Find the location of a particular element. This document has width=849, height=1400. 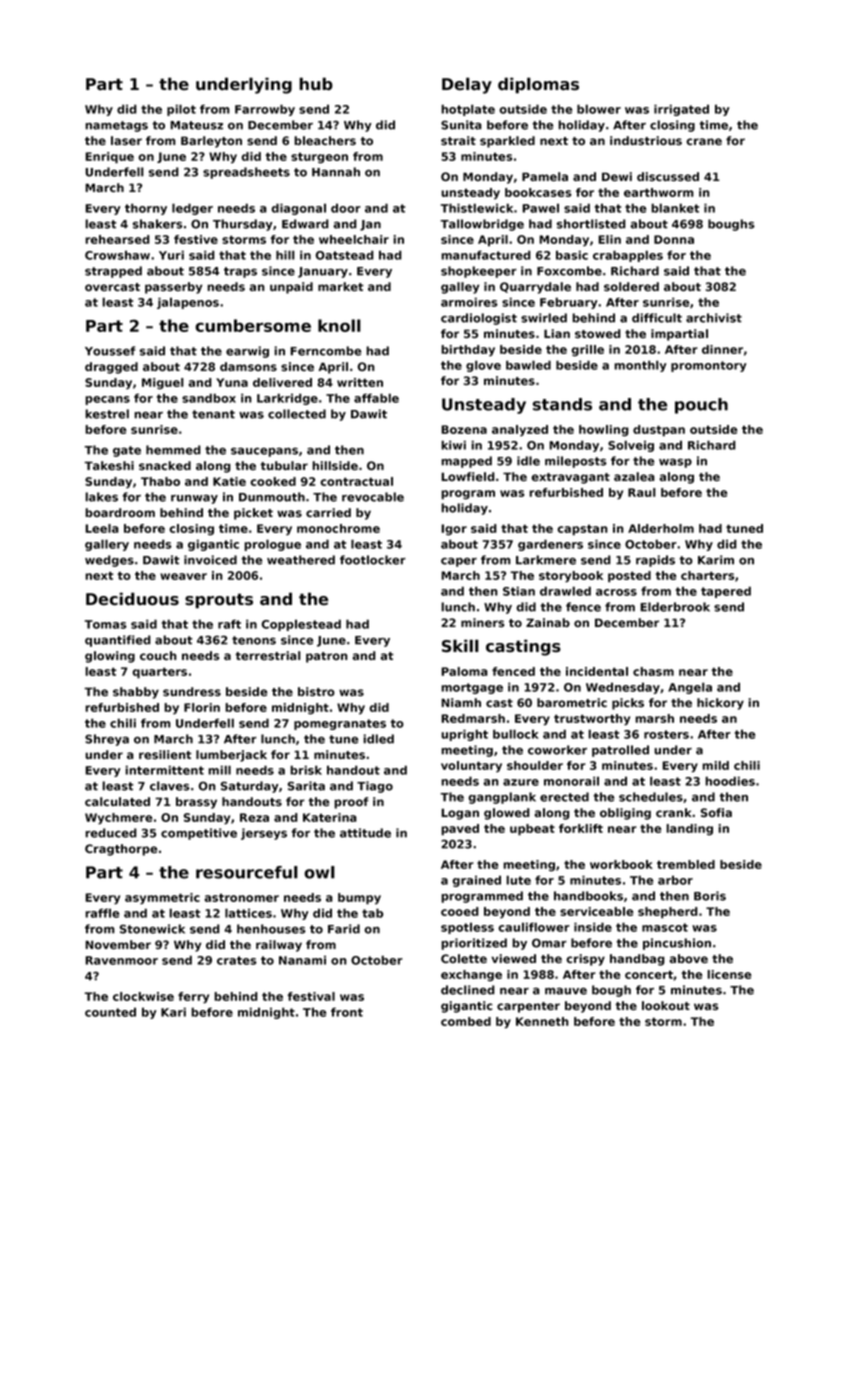

tapered is located at coordinates (726, 592).
